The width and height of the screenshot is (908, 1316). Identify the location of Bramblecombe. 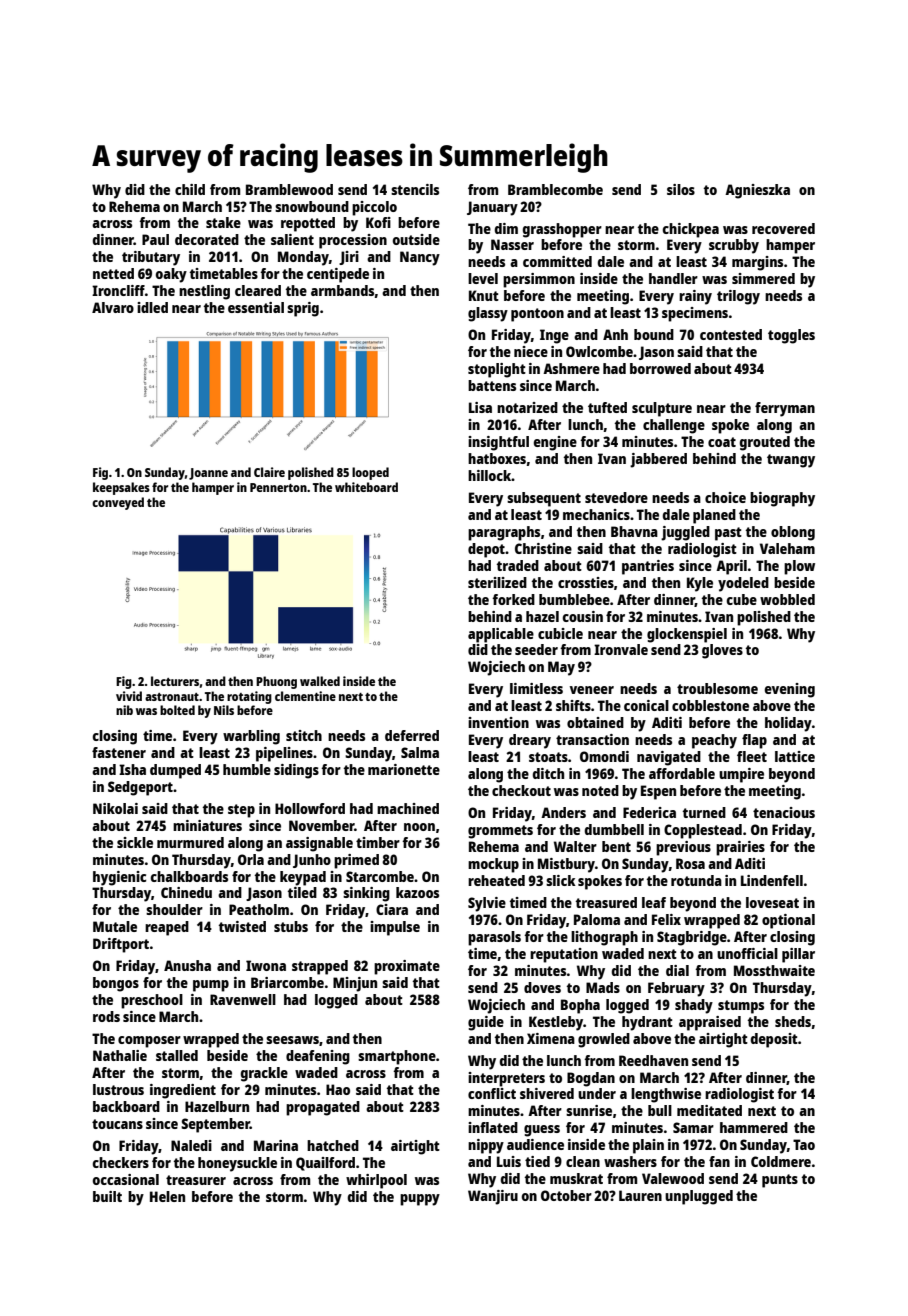
(555, 189).
